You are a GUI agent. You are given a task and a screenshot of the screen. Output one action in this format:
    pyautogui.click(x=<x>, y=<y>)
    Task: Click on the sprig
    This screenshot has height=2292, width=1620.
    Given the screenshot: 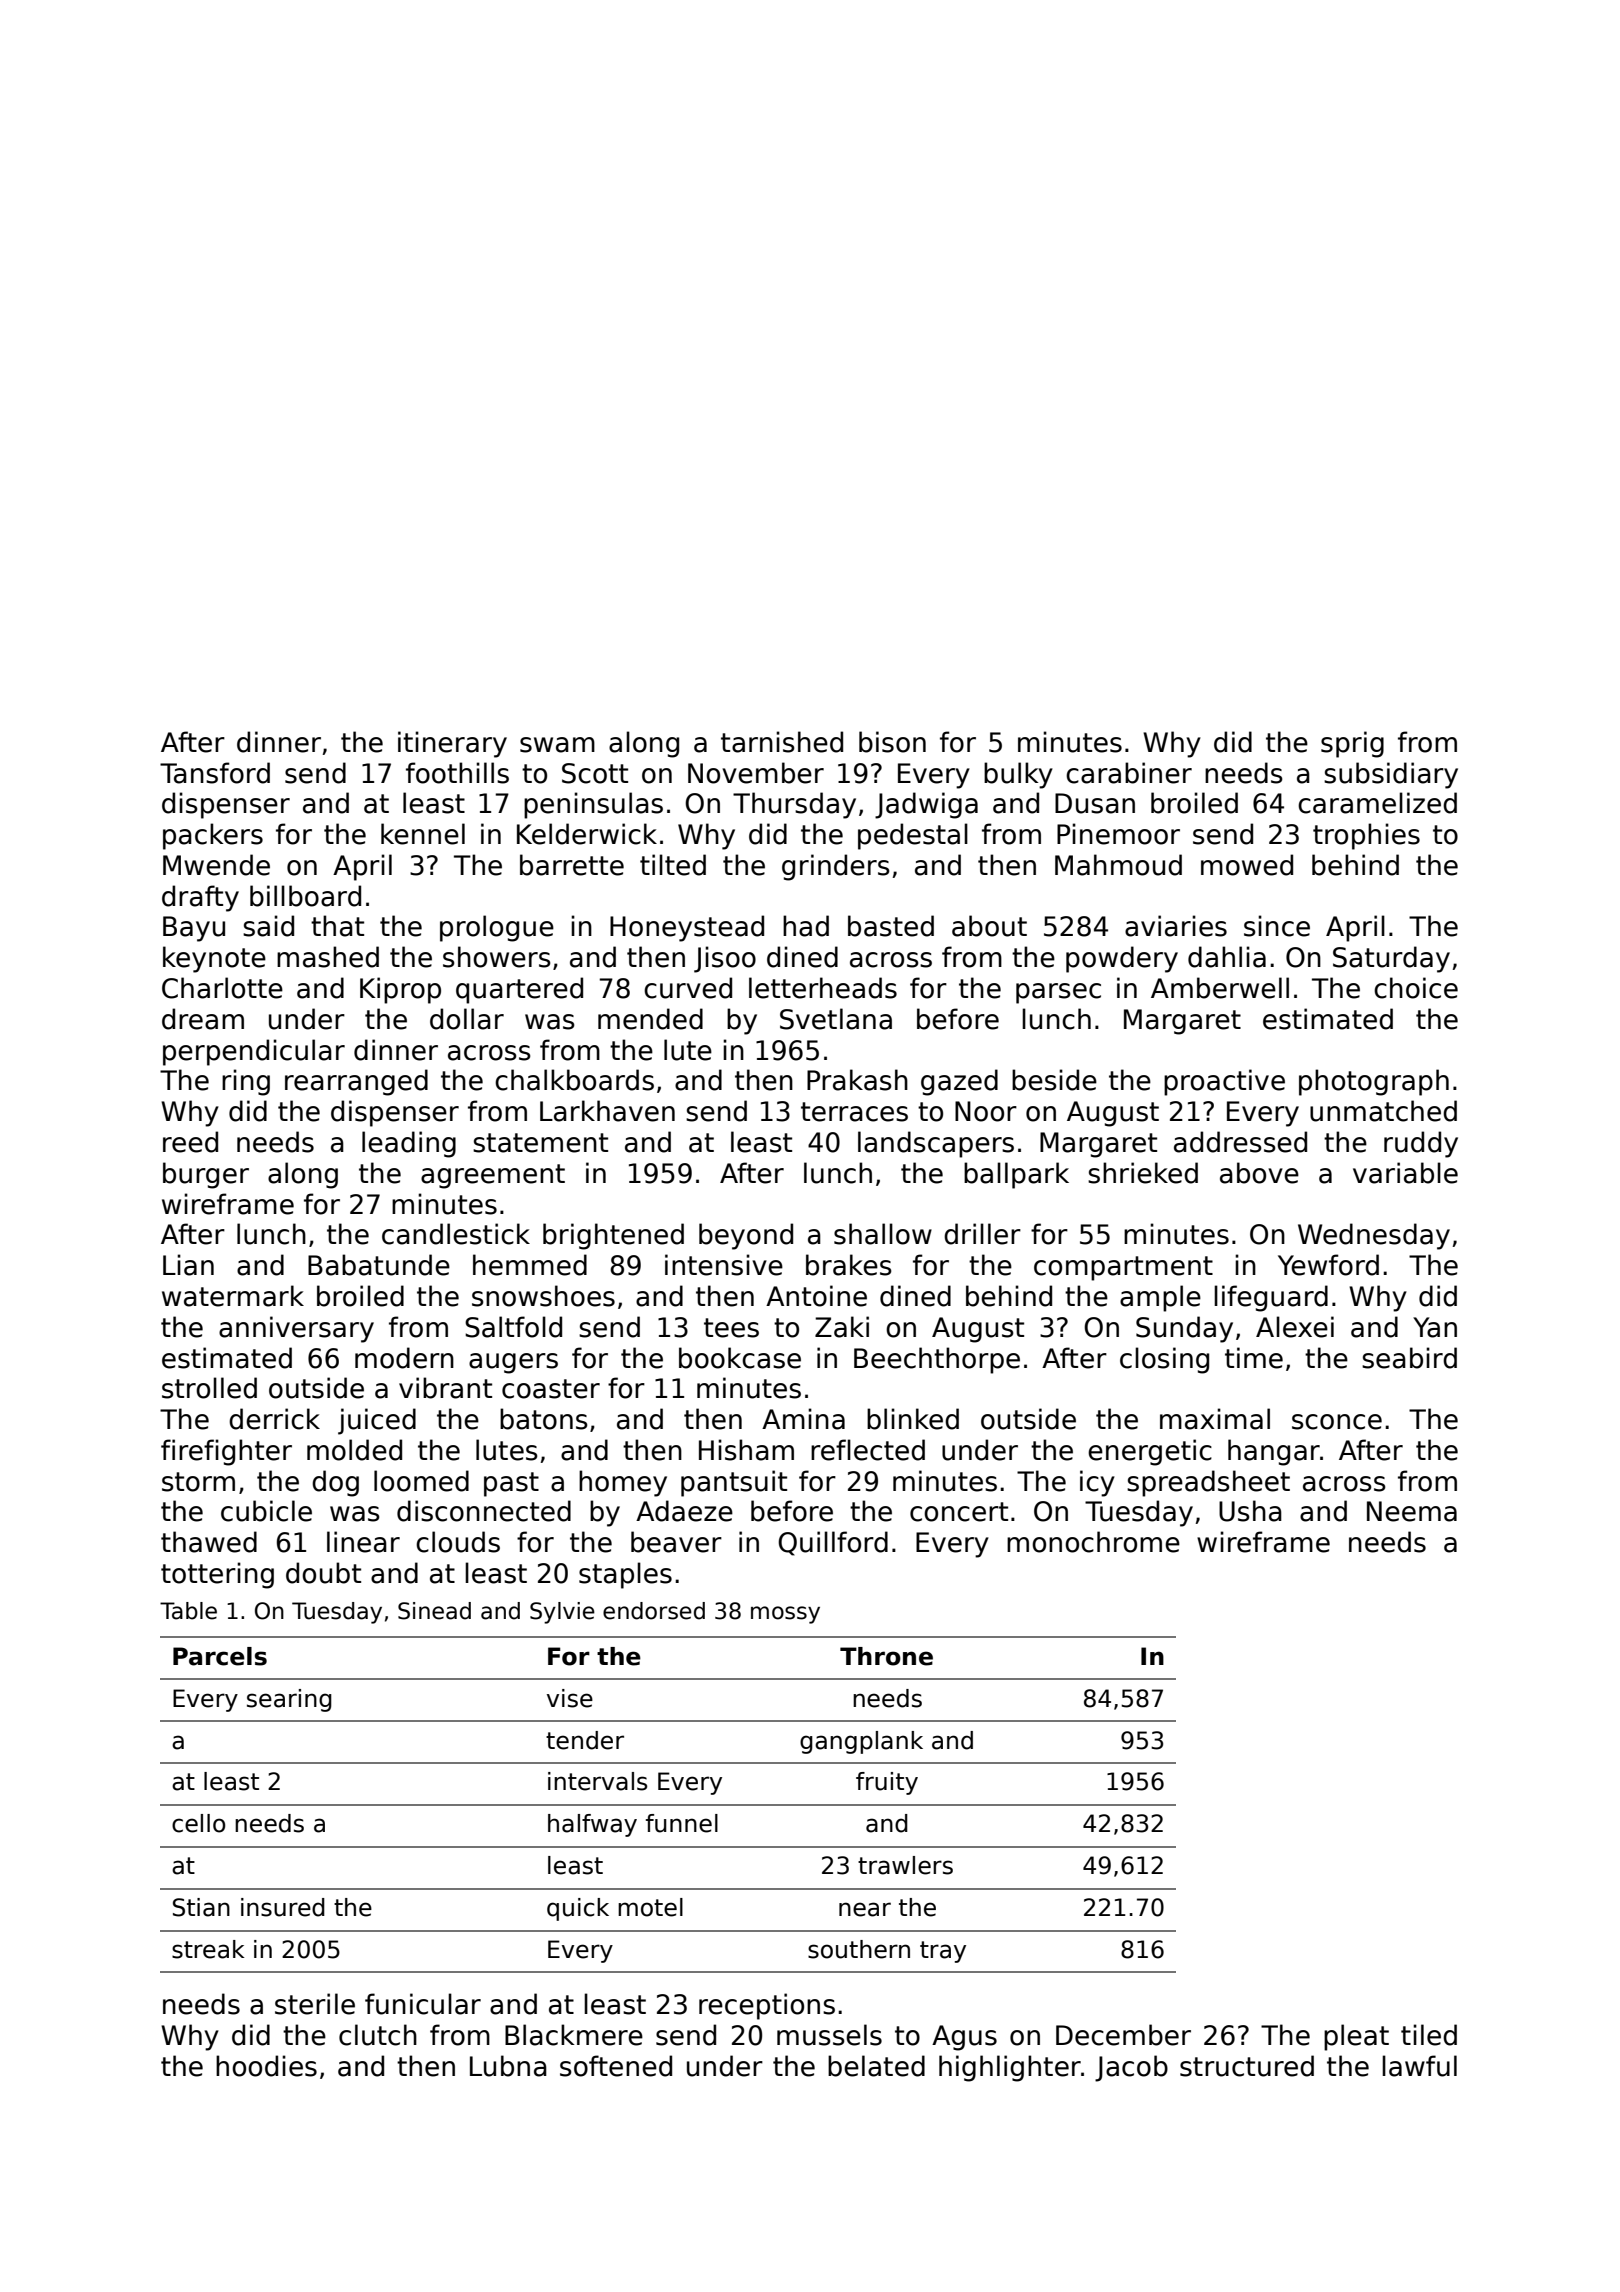 What is the action you would take?
    pyautogui.click(x=1352, y=744)
